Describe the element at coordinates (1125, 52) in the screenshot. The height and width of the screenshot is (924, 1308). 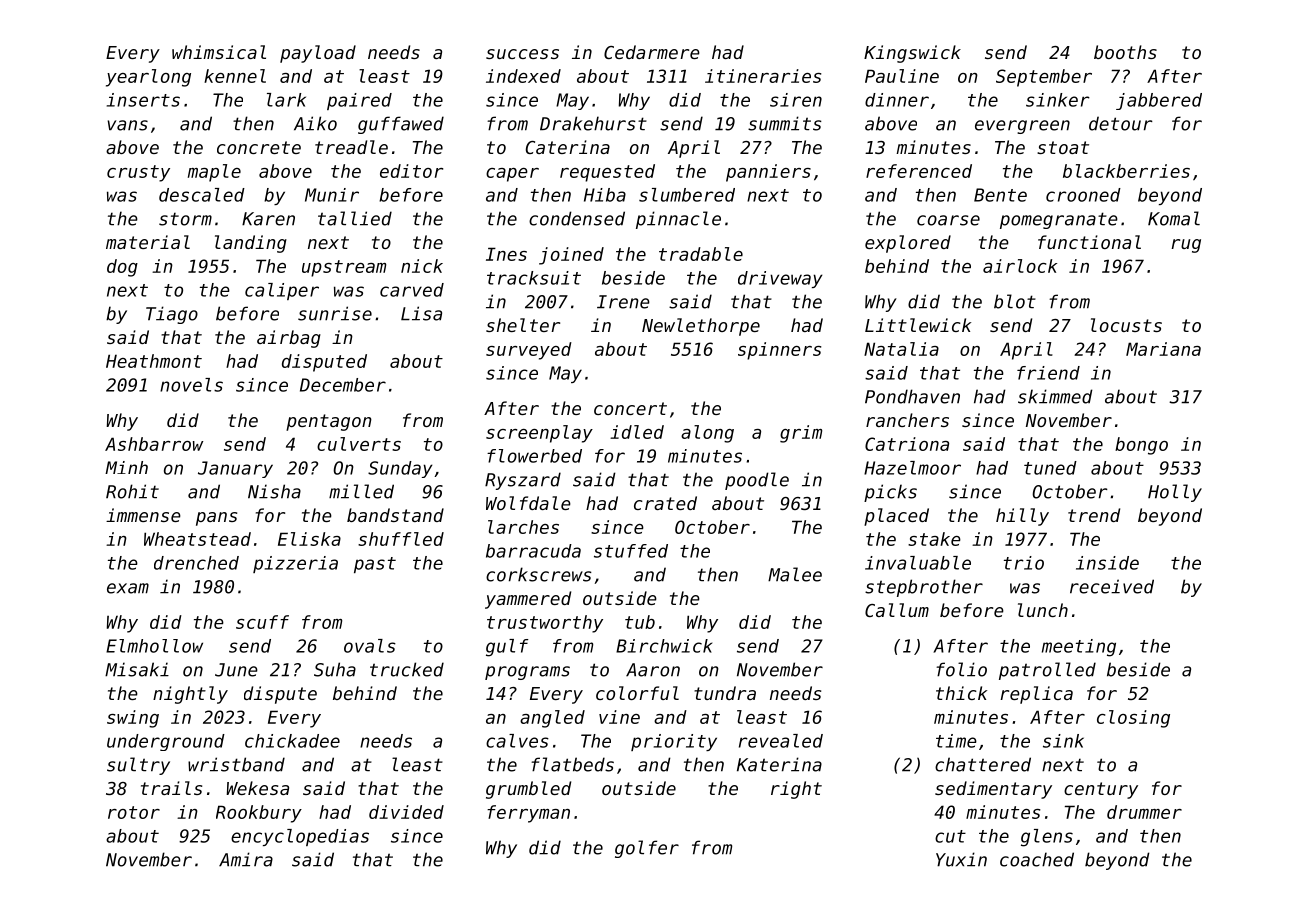
I see `booths` at that location.
